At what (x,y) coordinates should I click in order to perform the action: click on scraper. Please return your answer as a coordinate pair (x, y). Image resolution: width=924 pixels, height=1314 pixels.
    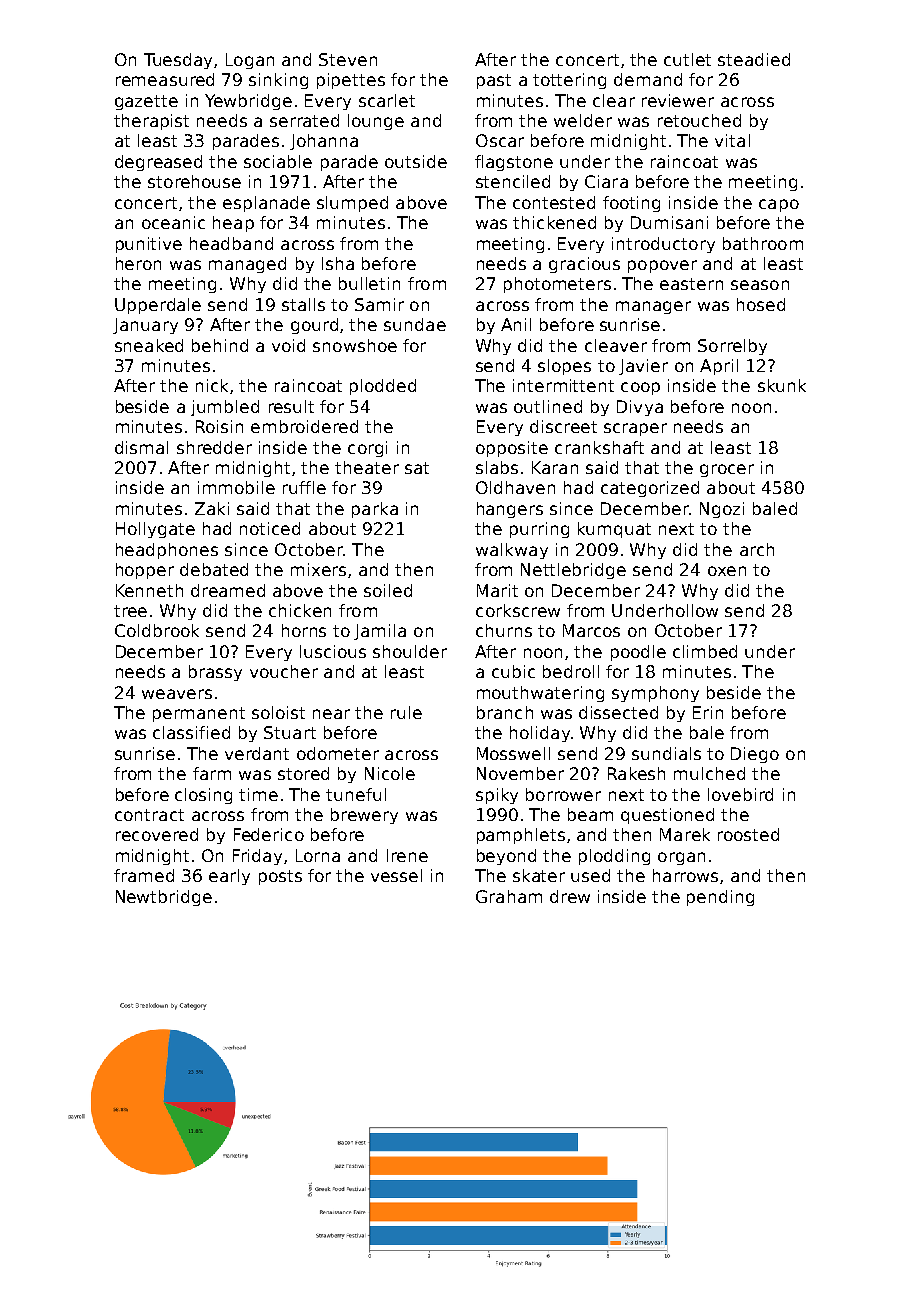
    Looking at the image, I should click on (635, 429).
